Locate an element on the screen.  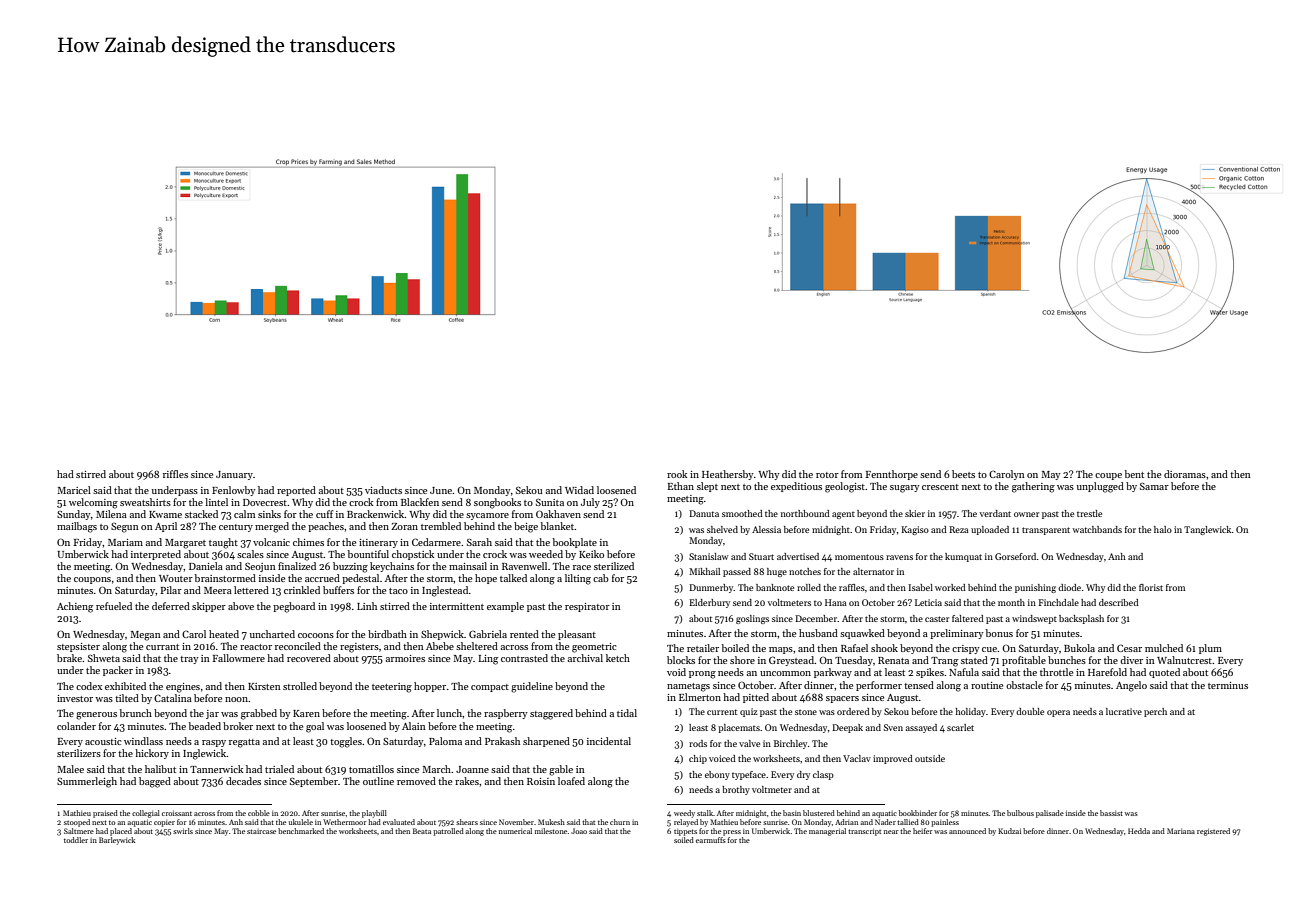
lunch is located at coordinates (449, 713).
